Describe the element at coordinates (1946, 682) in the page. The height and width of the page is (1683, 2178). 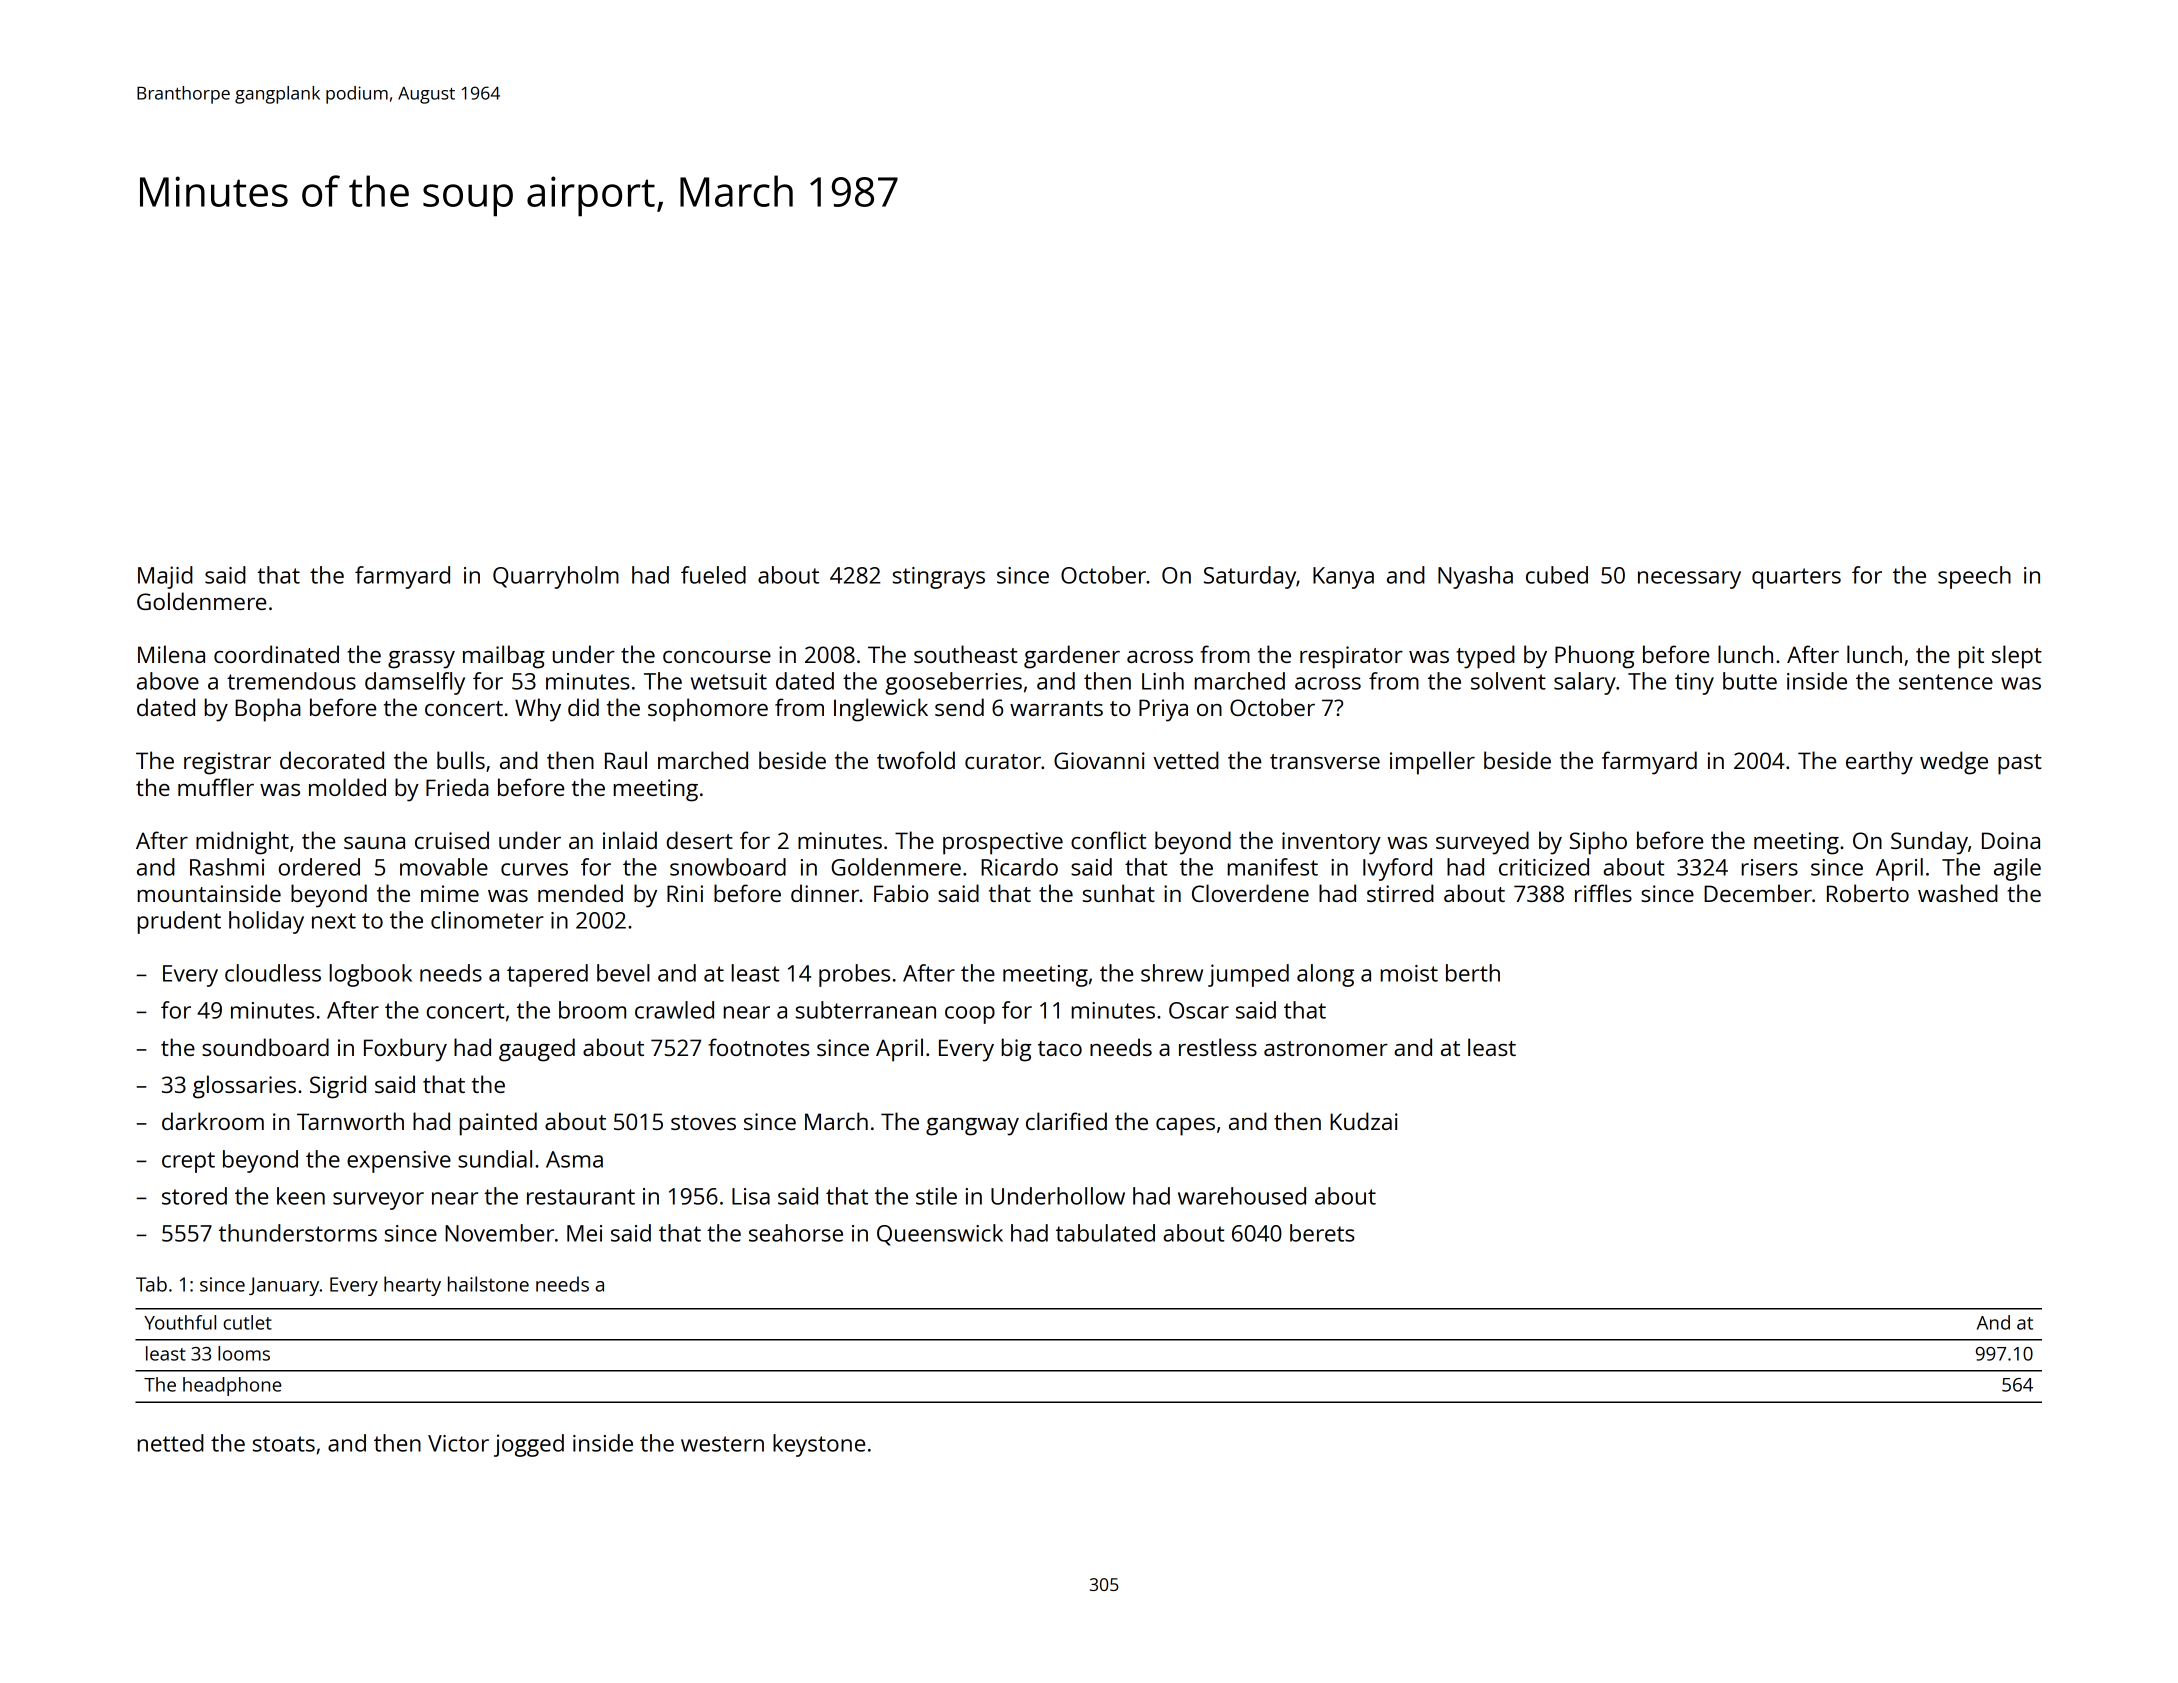
I see `sentence` at that location.
